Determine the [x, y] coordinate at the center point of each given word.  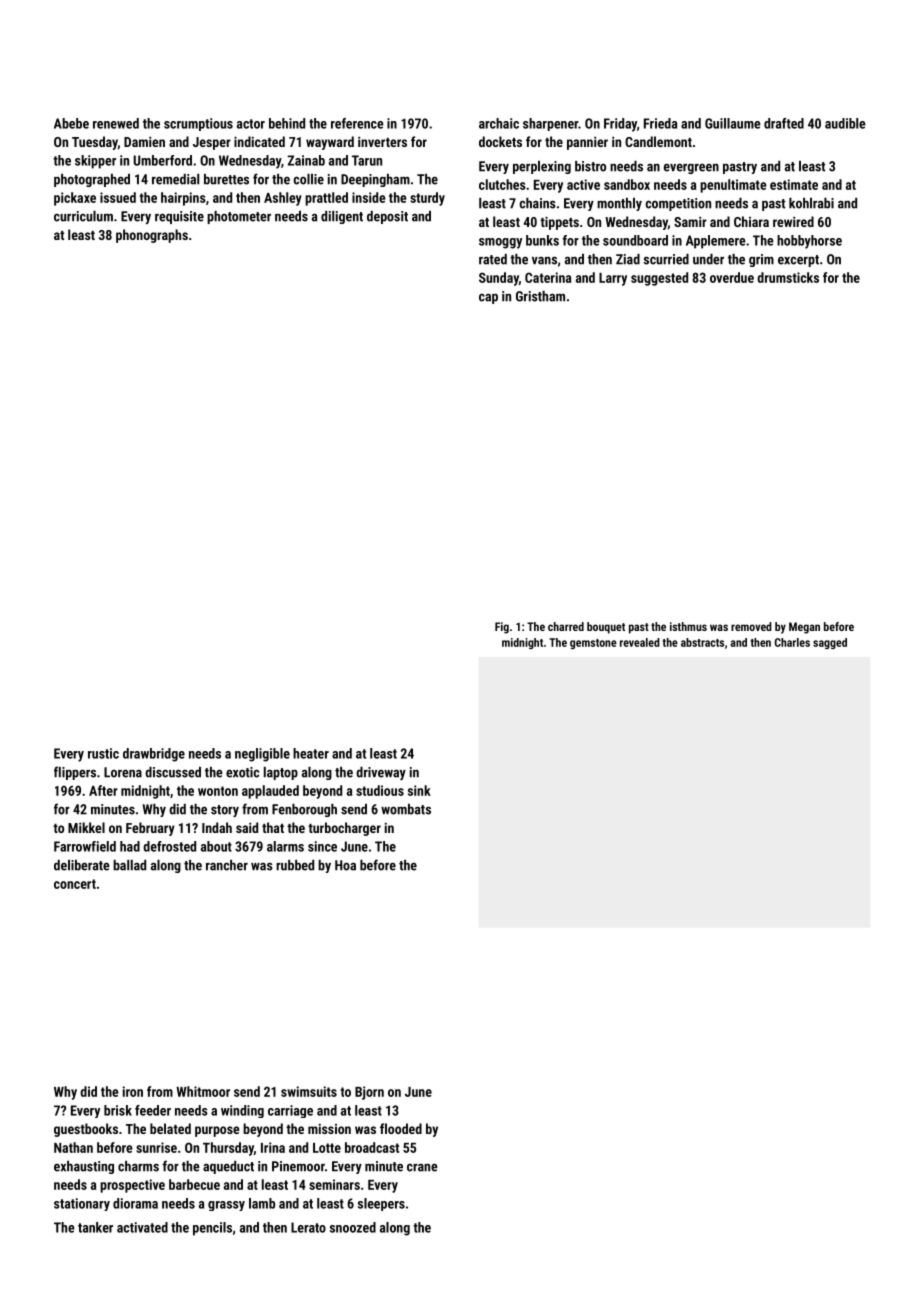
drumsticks [788, 277]
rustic [103, 753]
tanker [95, 1227]
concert [75, 884]
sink [419, 790]
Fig [502, 628]
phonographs [152, 236]
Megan [804, 628]
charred [566, 626]
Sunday [499, 279]
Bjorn [369, 1093]
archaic [499, 123]
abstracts [702, 642]
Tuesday [95, 143]
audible [845, 123]
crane [422, 1167]
